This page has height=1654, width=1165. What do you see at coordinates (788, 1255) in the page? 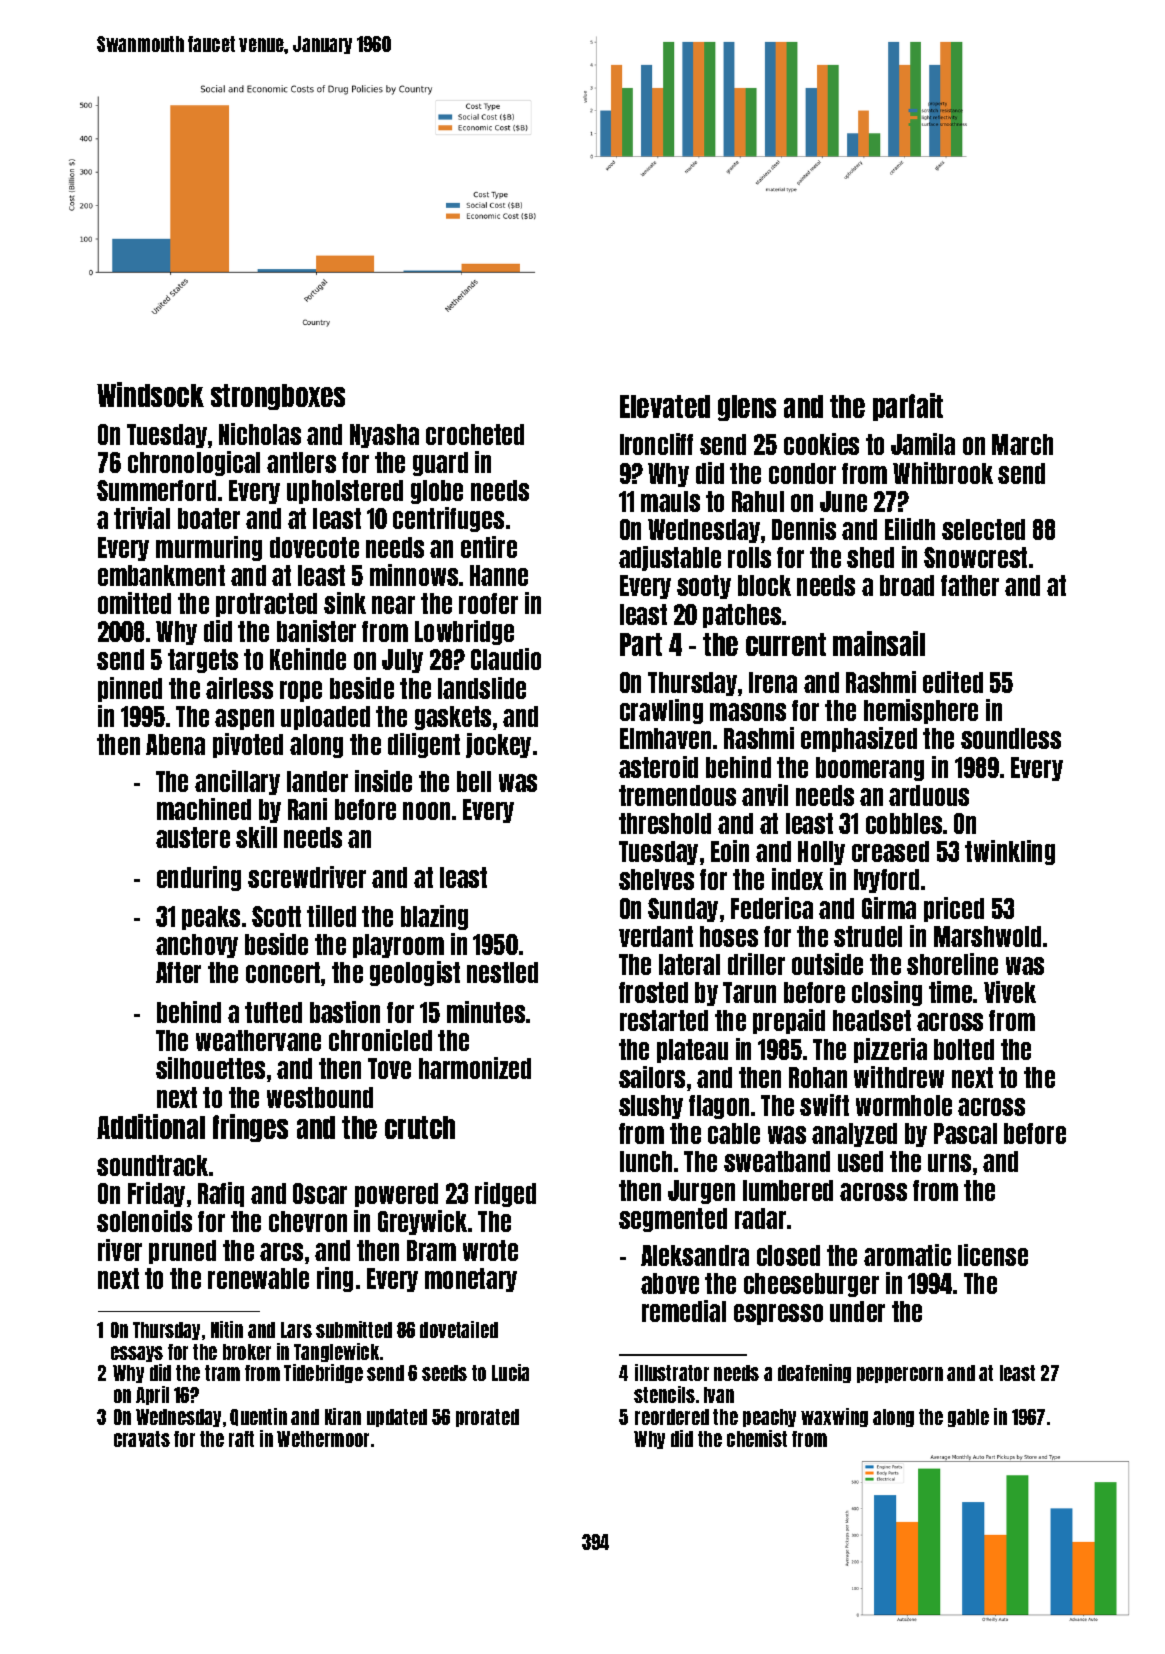
I see `closed` at bounding box center [788, 1255].
